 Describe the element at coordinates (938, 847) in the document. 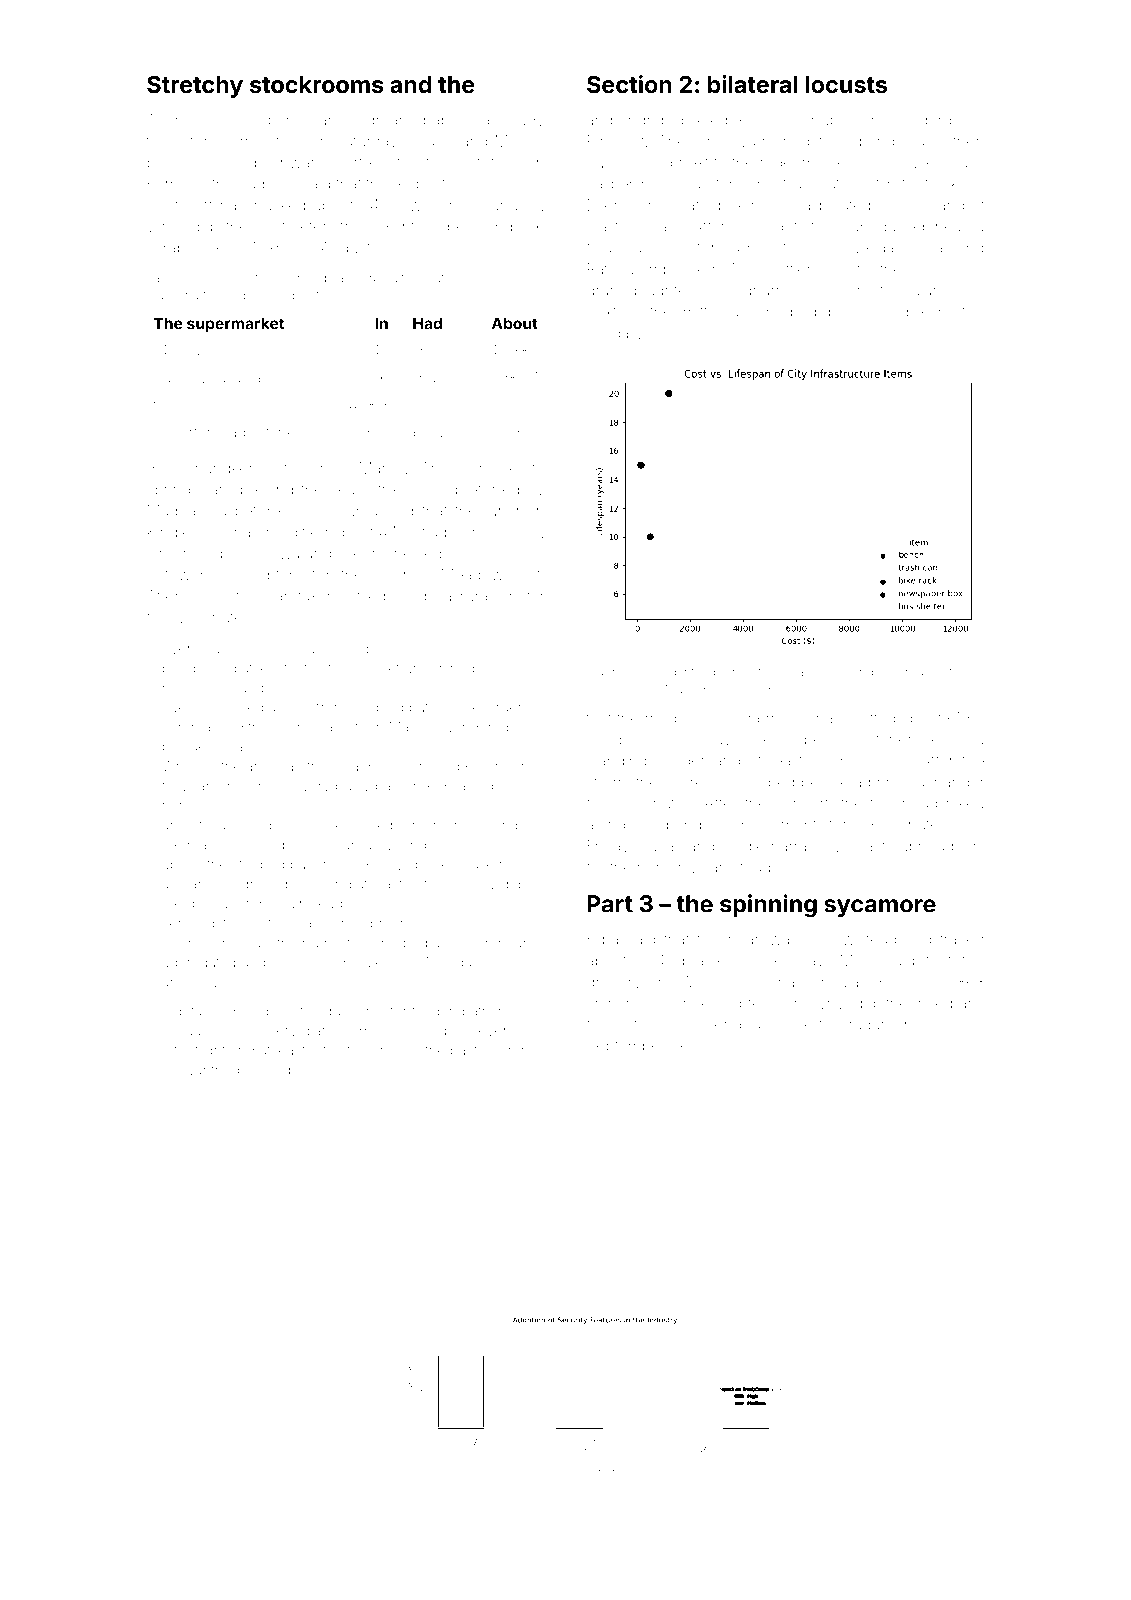

I see `subheadings` at that location.
